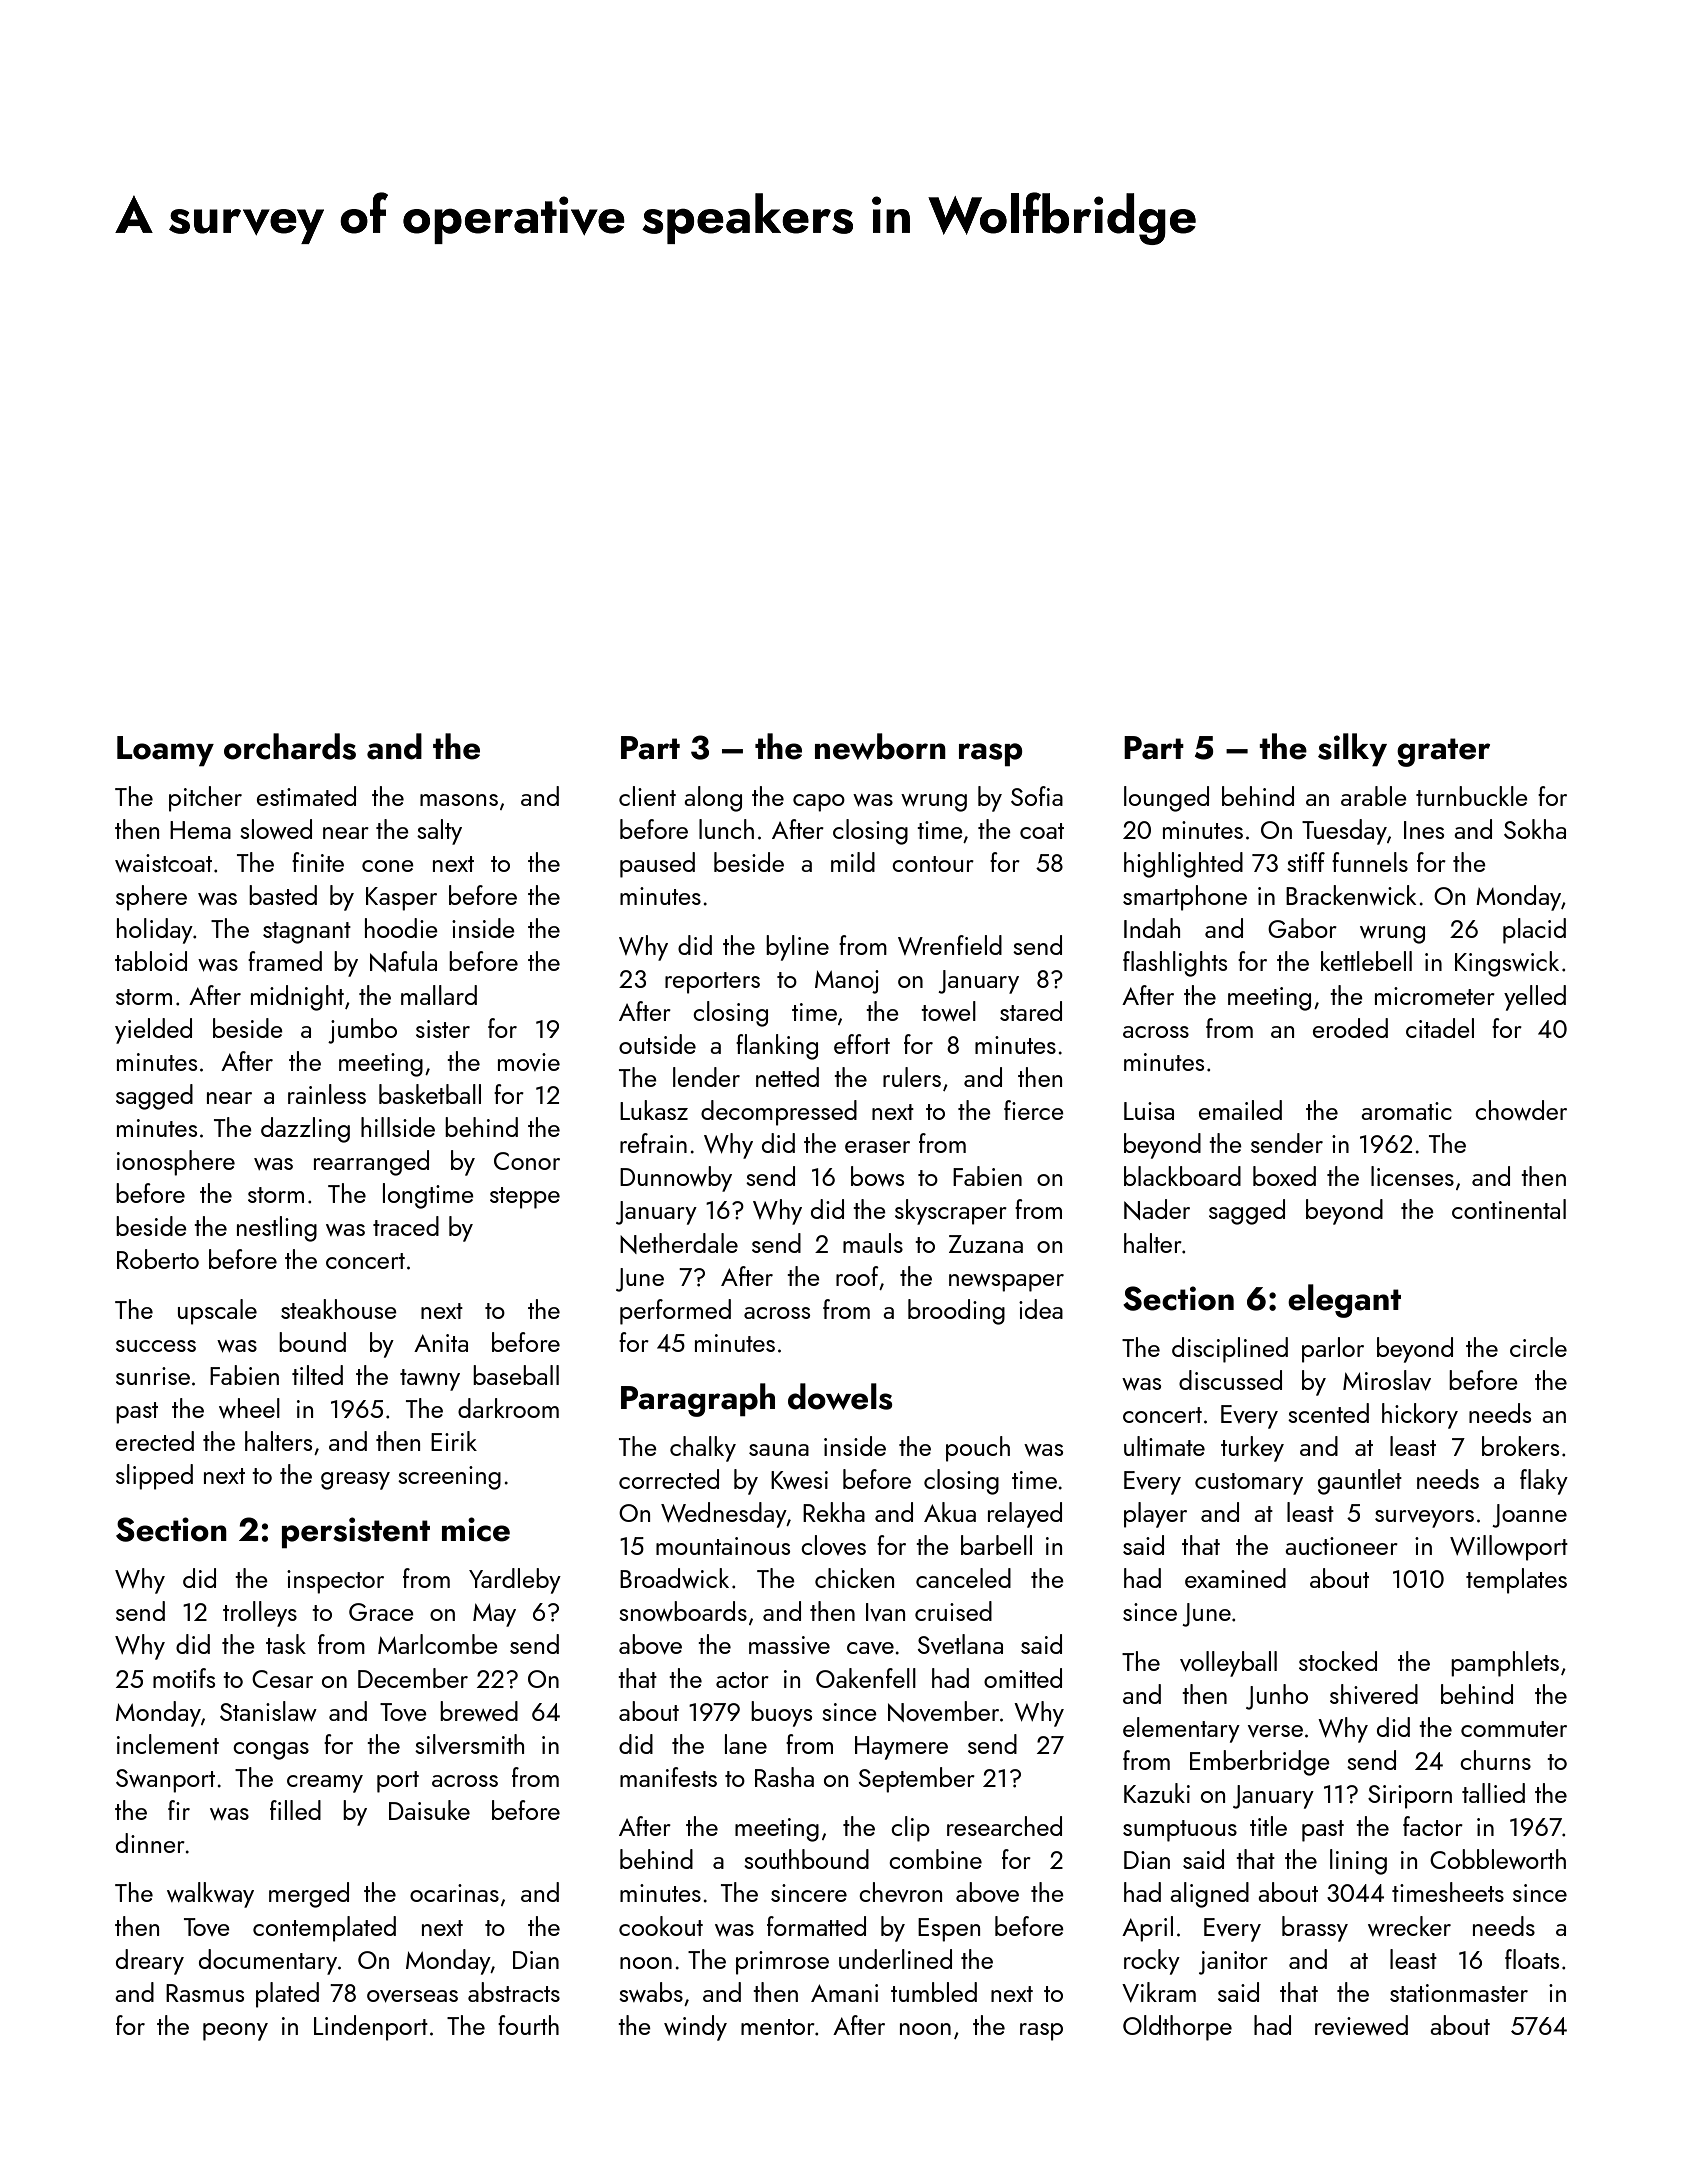  Describe the element at coordinates (306, 796) in the screenshot. I see `estimated` at that location.
